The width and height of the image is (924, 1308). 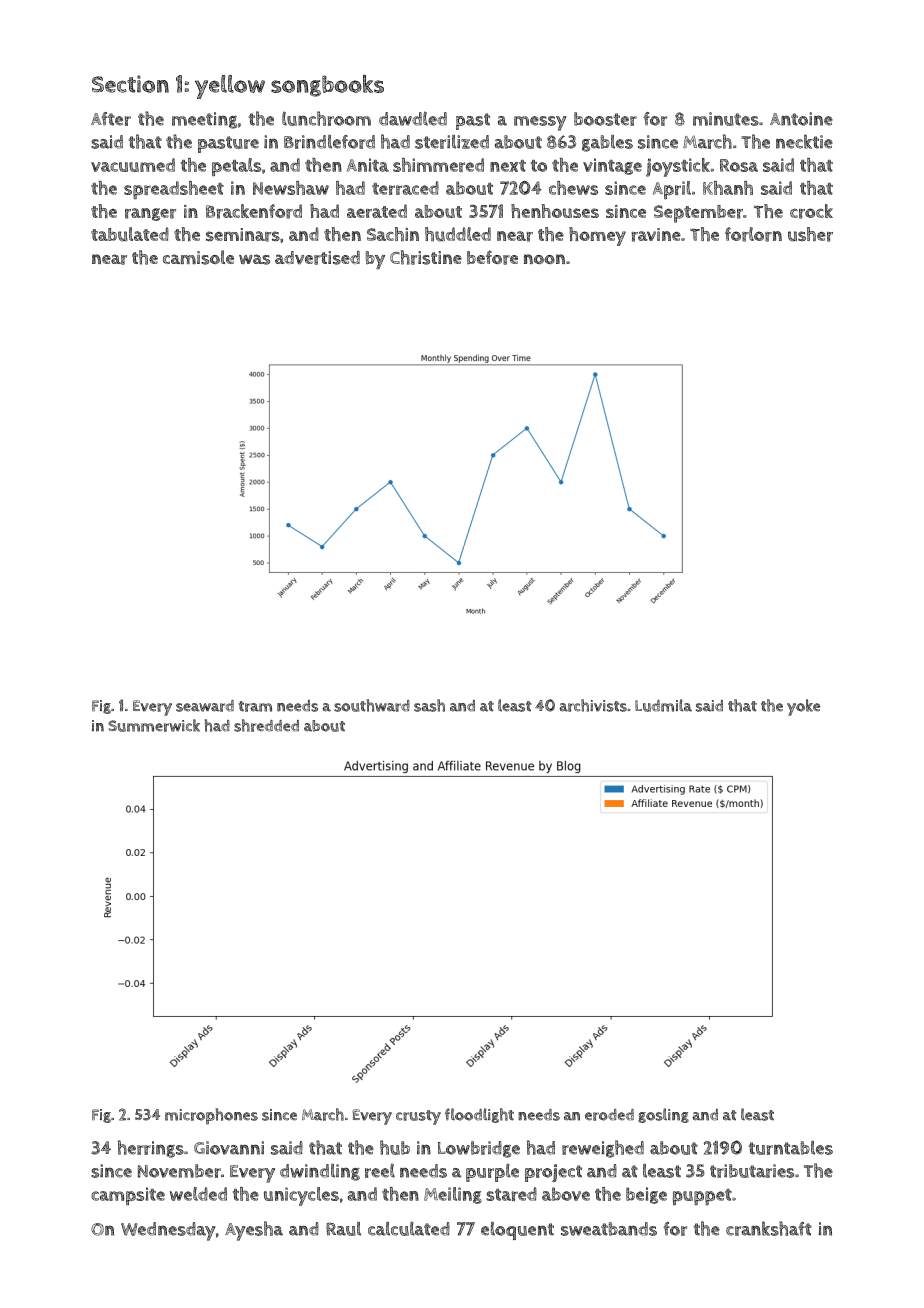 I want to click on ravine, so click(x=656, y=235).
